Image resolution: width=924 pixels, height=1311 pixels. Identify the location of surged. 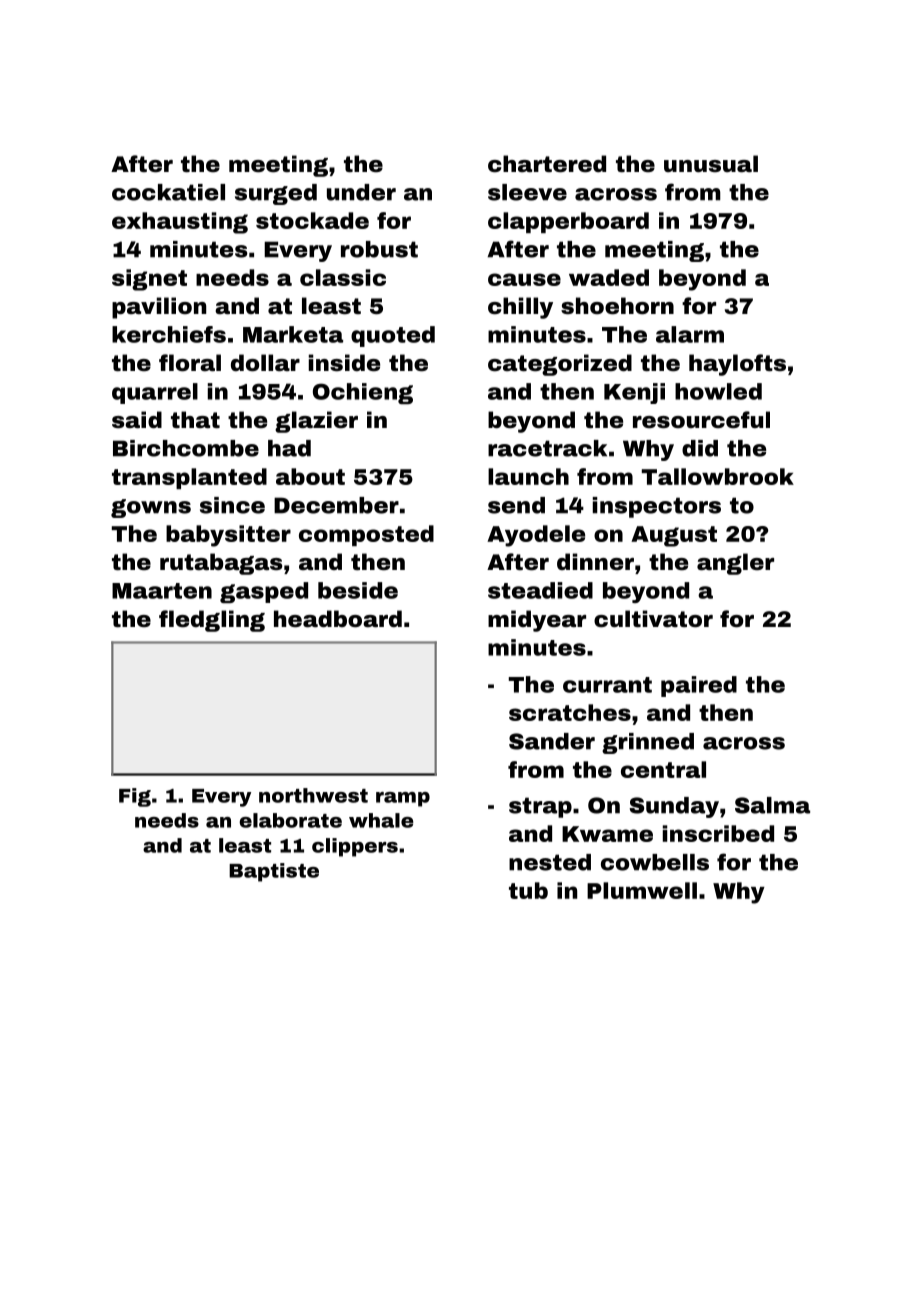
(276, 194).
